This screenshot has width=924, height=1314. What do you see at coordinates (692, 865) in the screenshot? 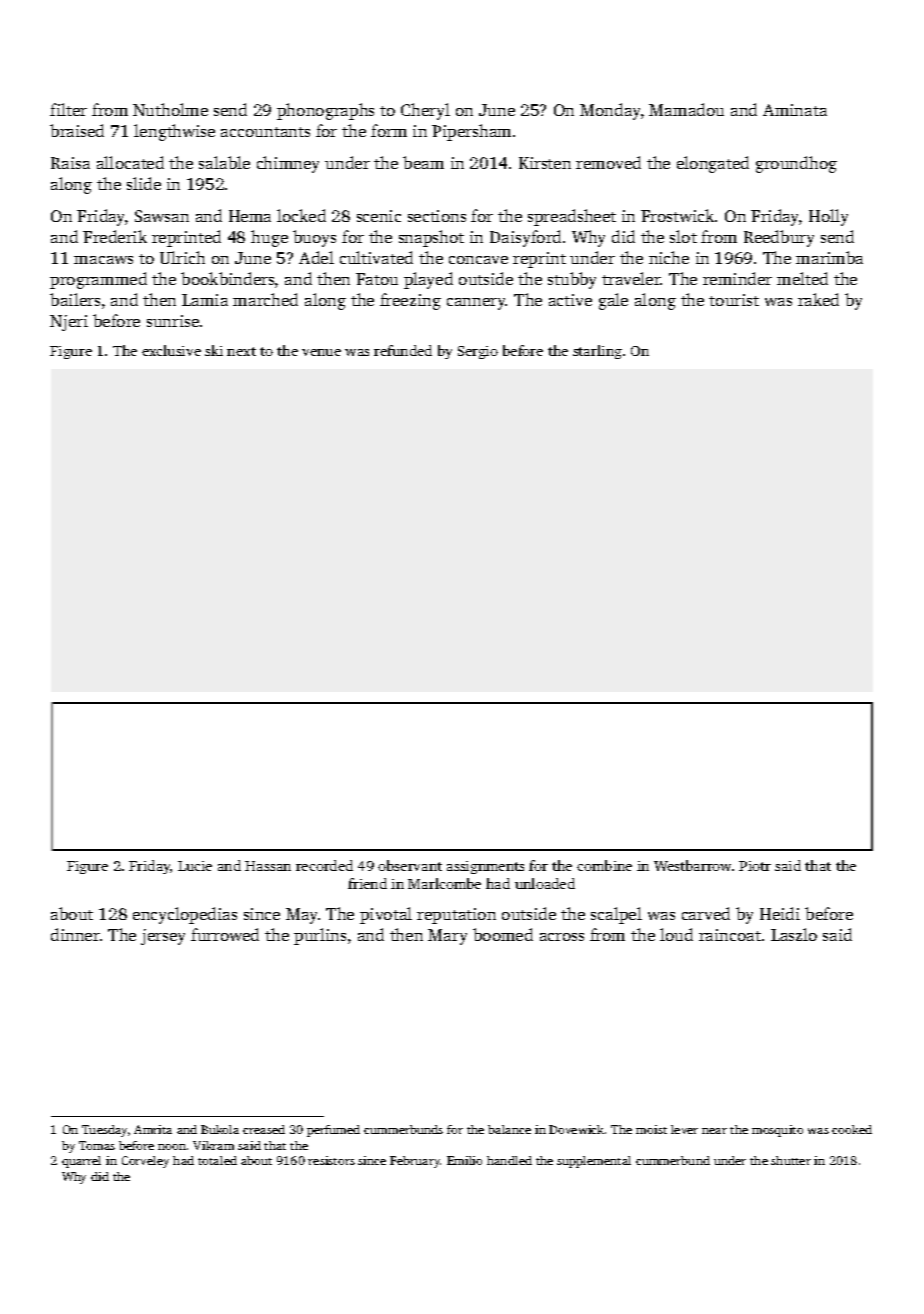
I see `Westbarrow` at bounding box center [692, 865].
